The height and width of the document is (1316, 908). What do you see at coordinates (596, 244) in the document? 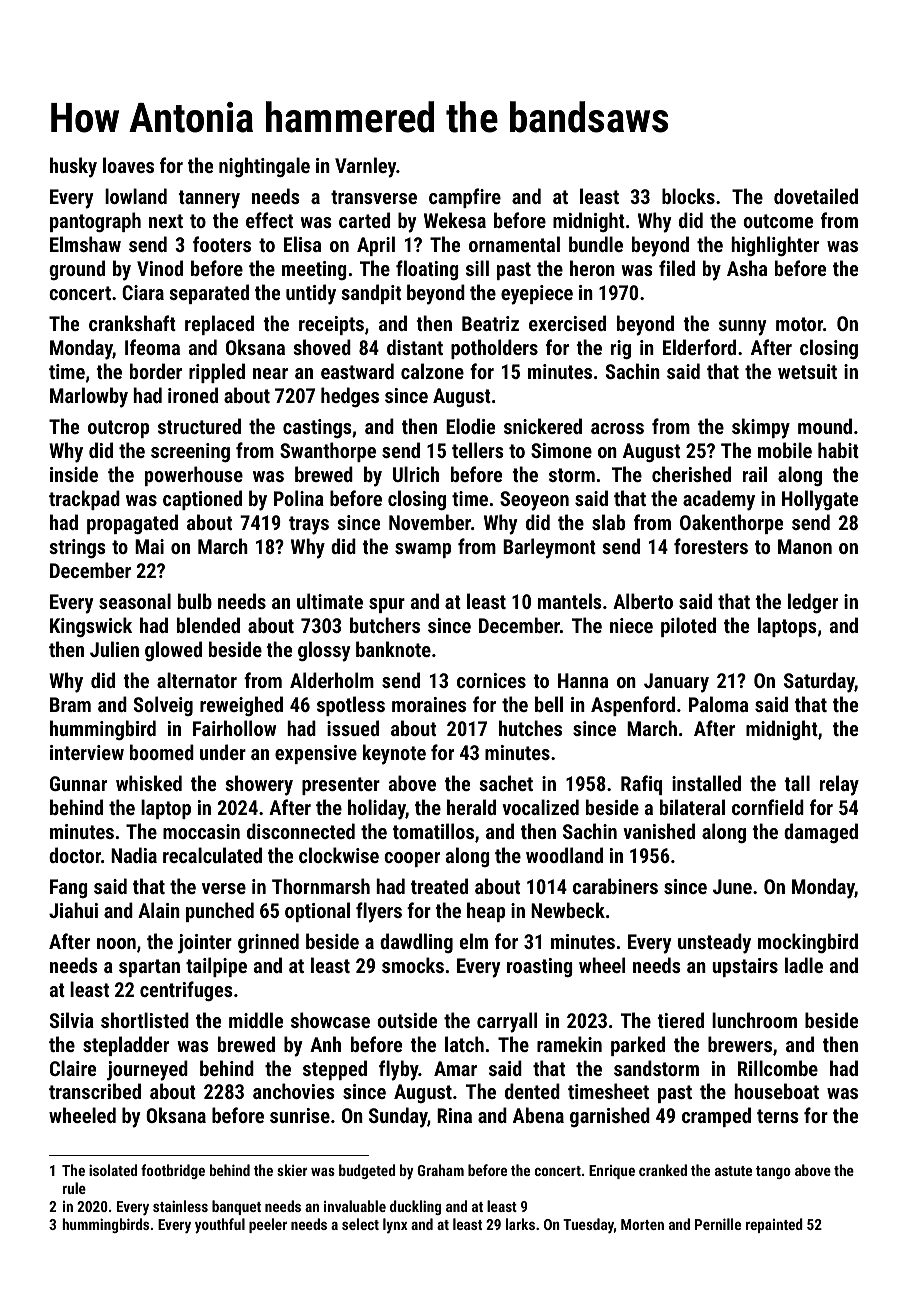
I see `bundle` at bounding box center [596, 244].
